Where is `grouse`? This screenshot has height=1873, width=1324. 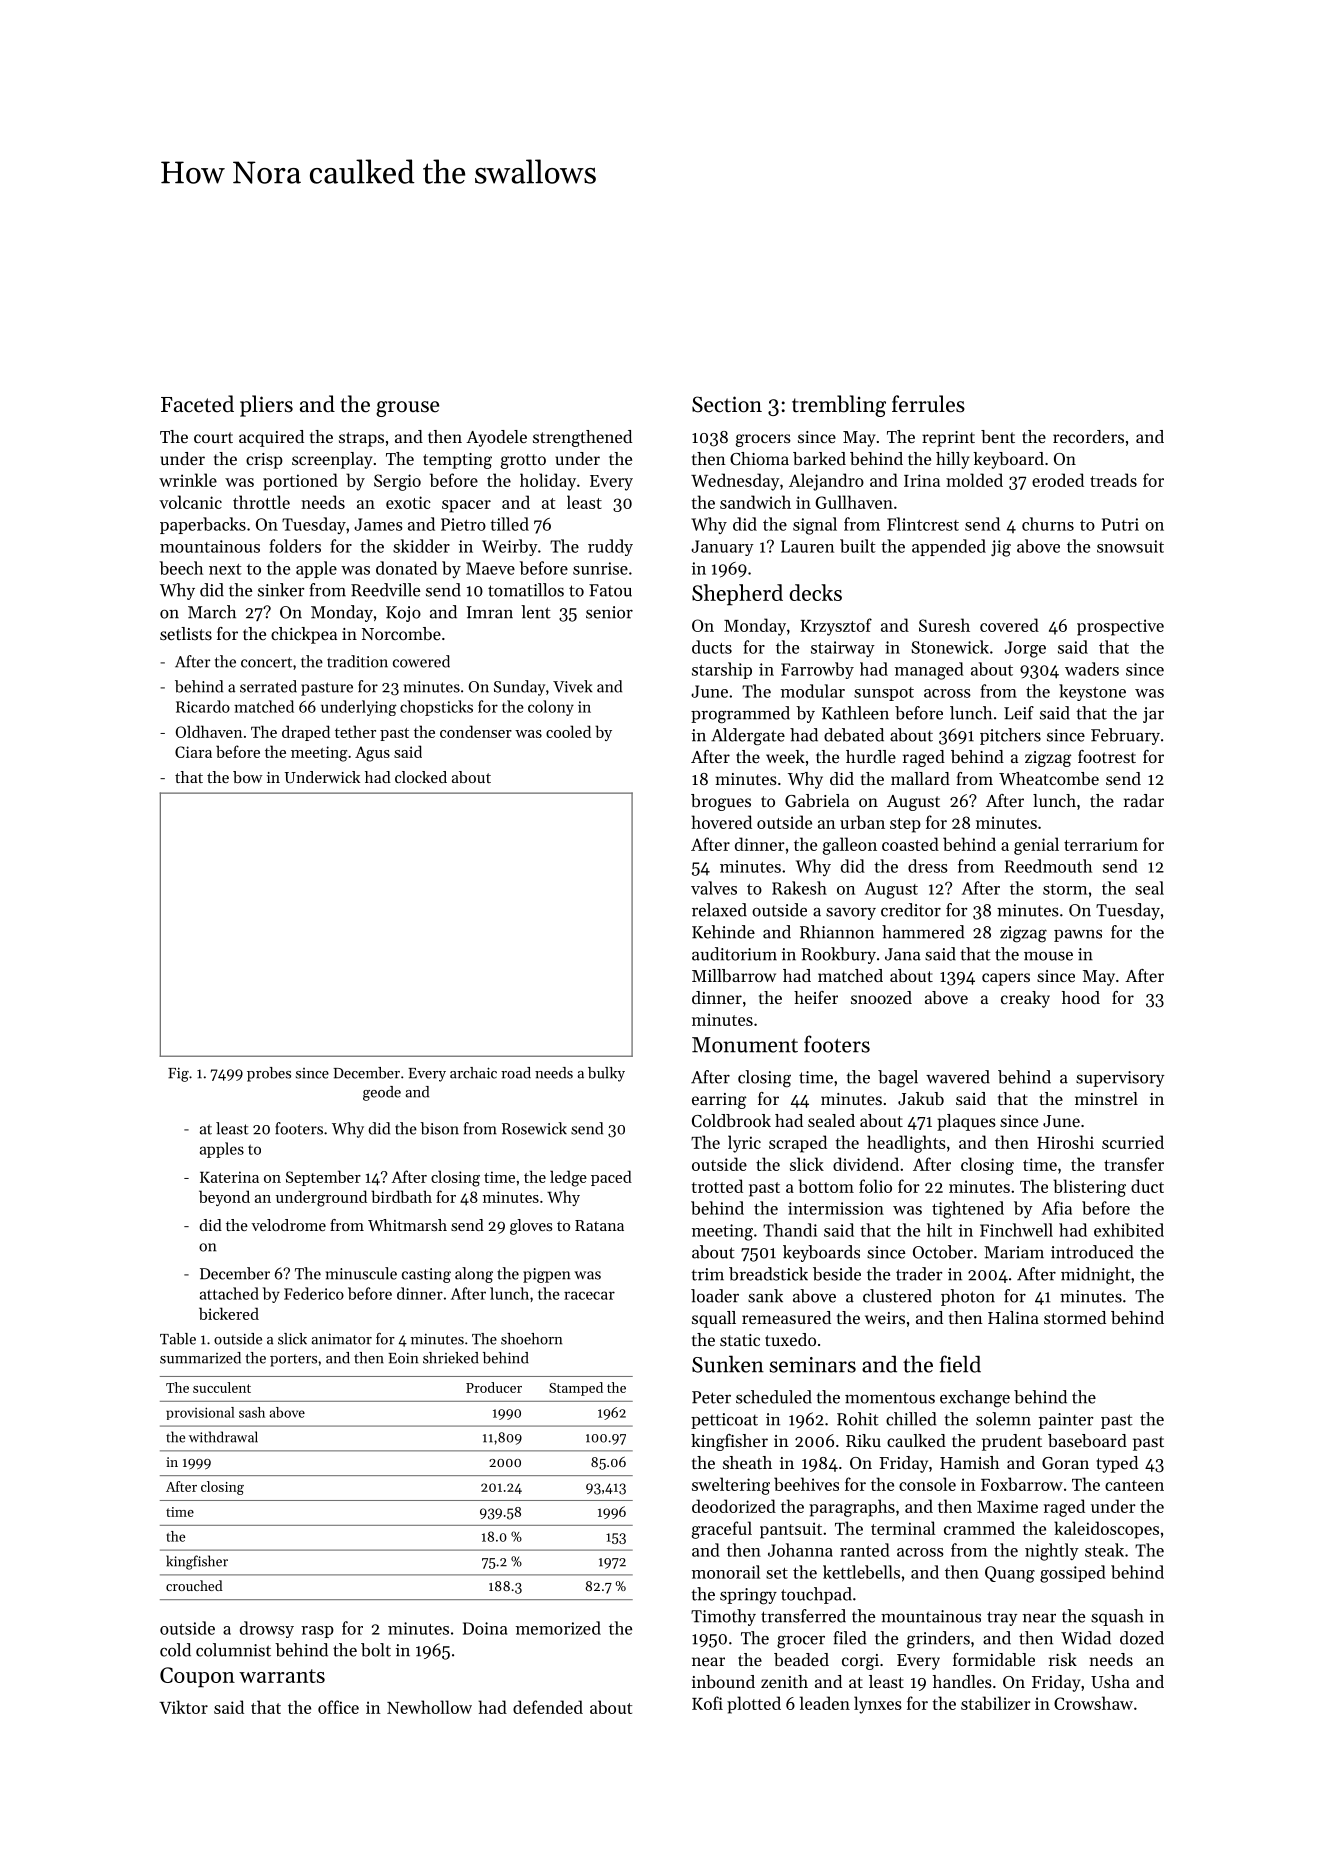
grouse is located at coordinates (407, 409).
